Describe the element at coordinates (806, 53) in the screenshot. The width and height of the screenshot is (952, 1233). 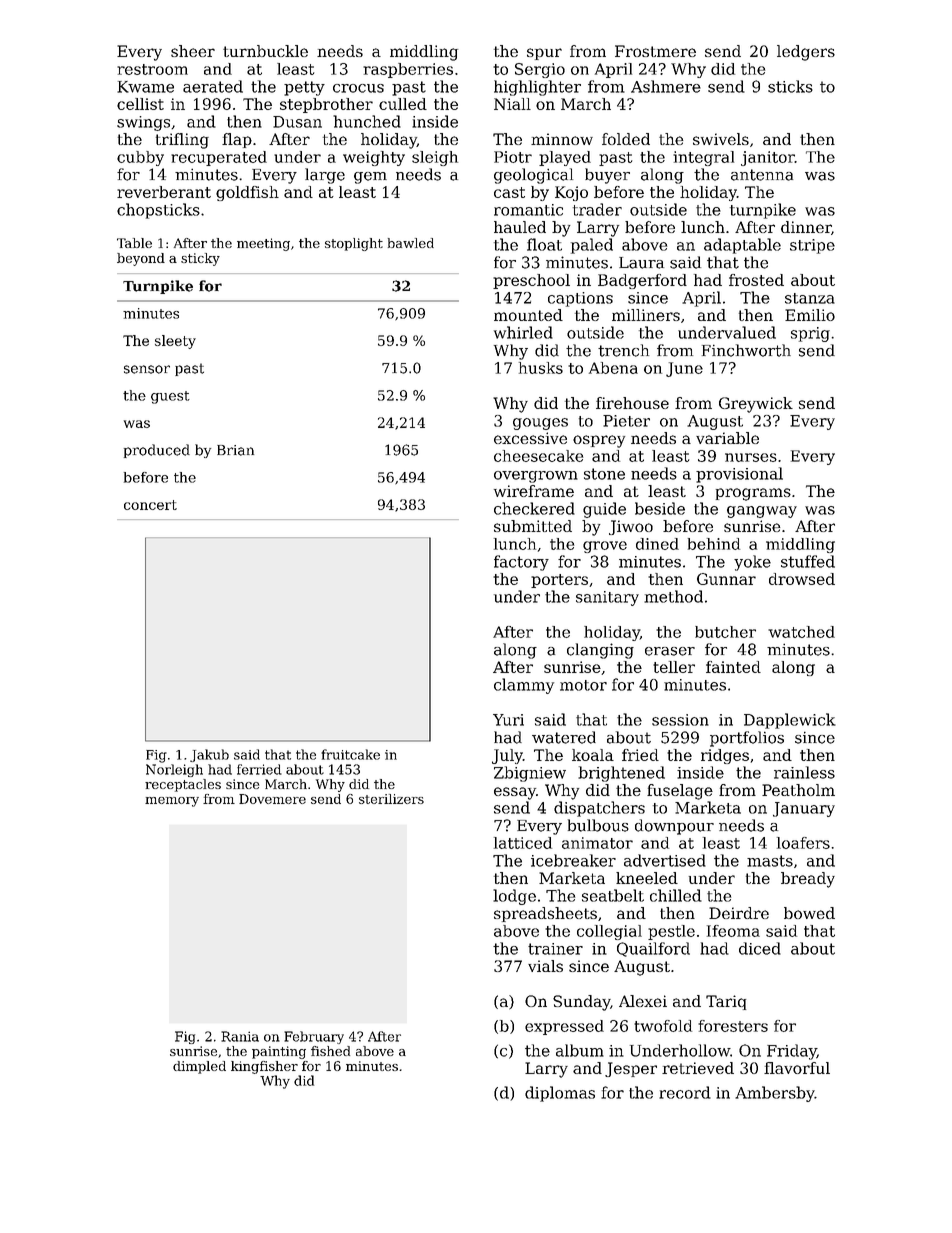
I see `ledgers` at that location.
